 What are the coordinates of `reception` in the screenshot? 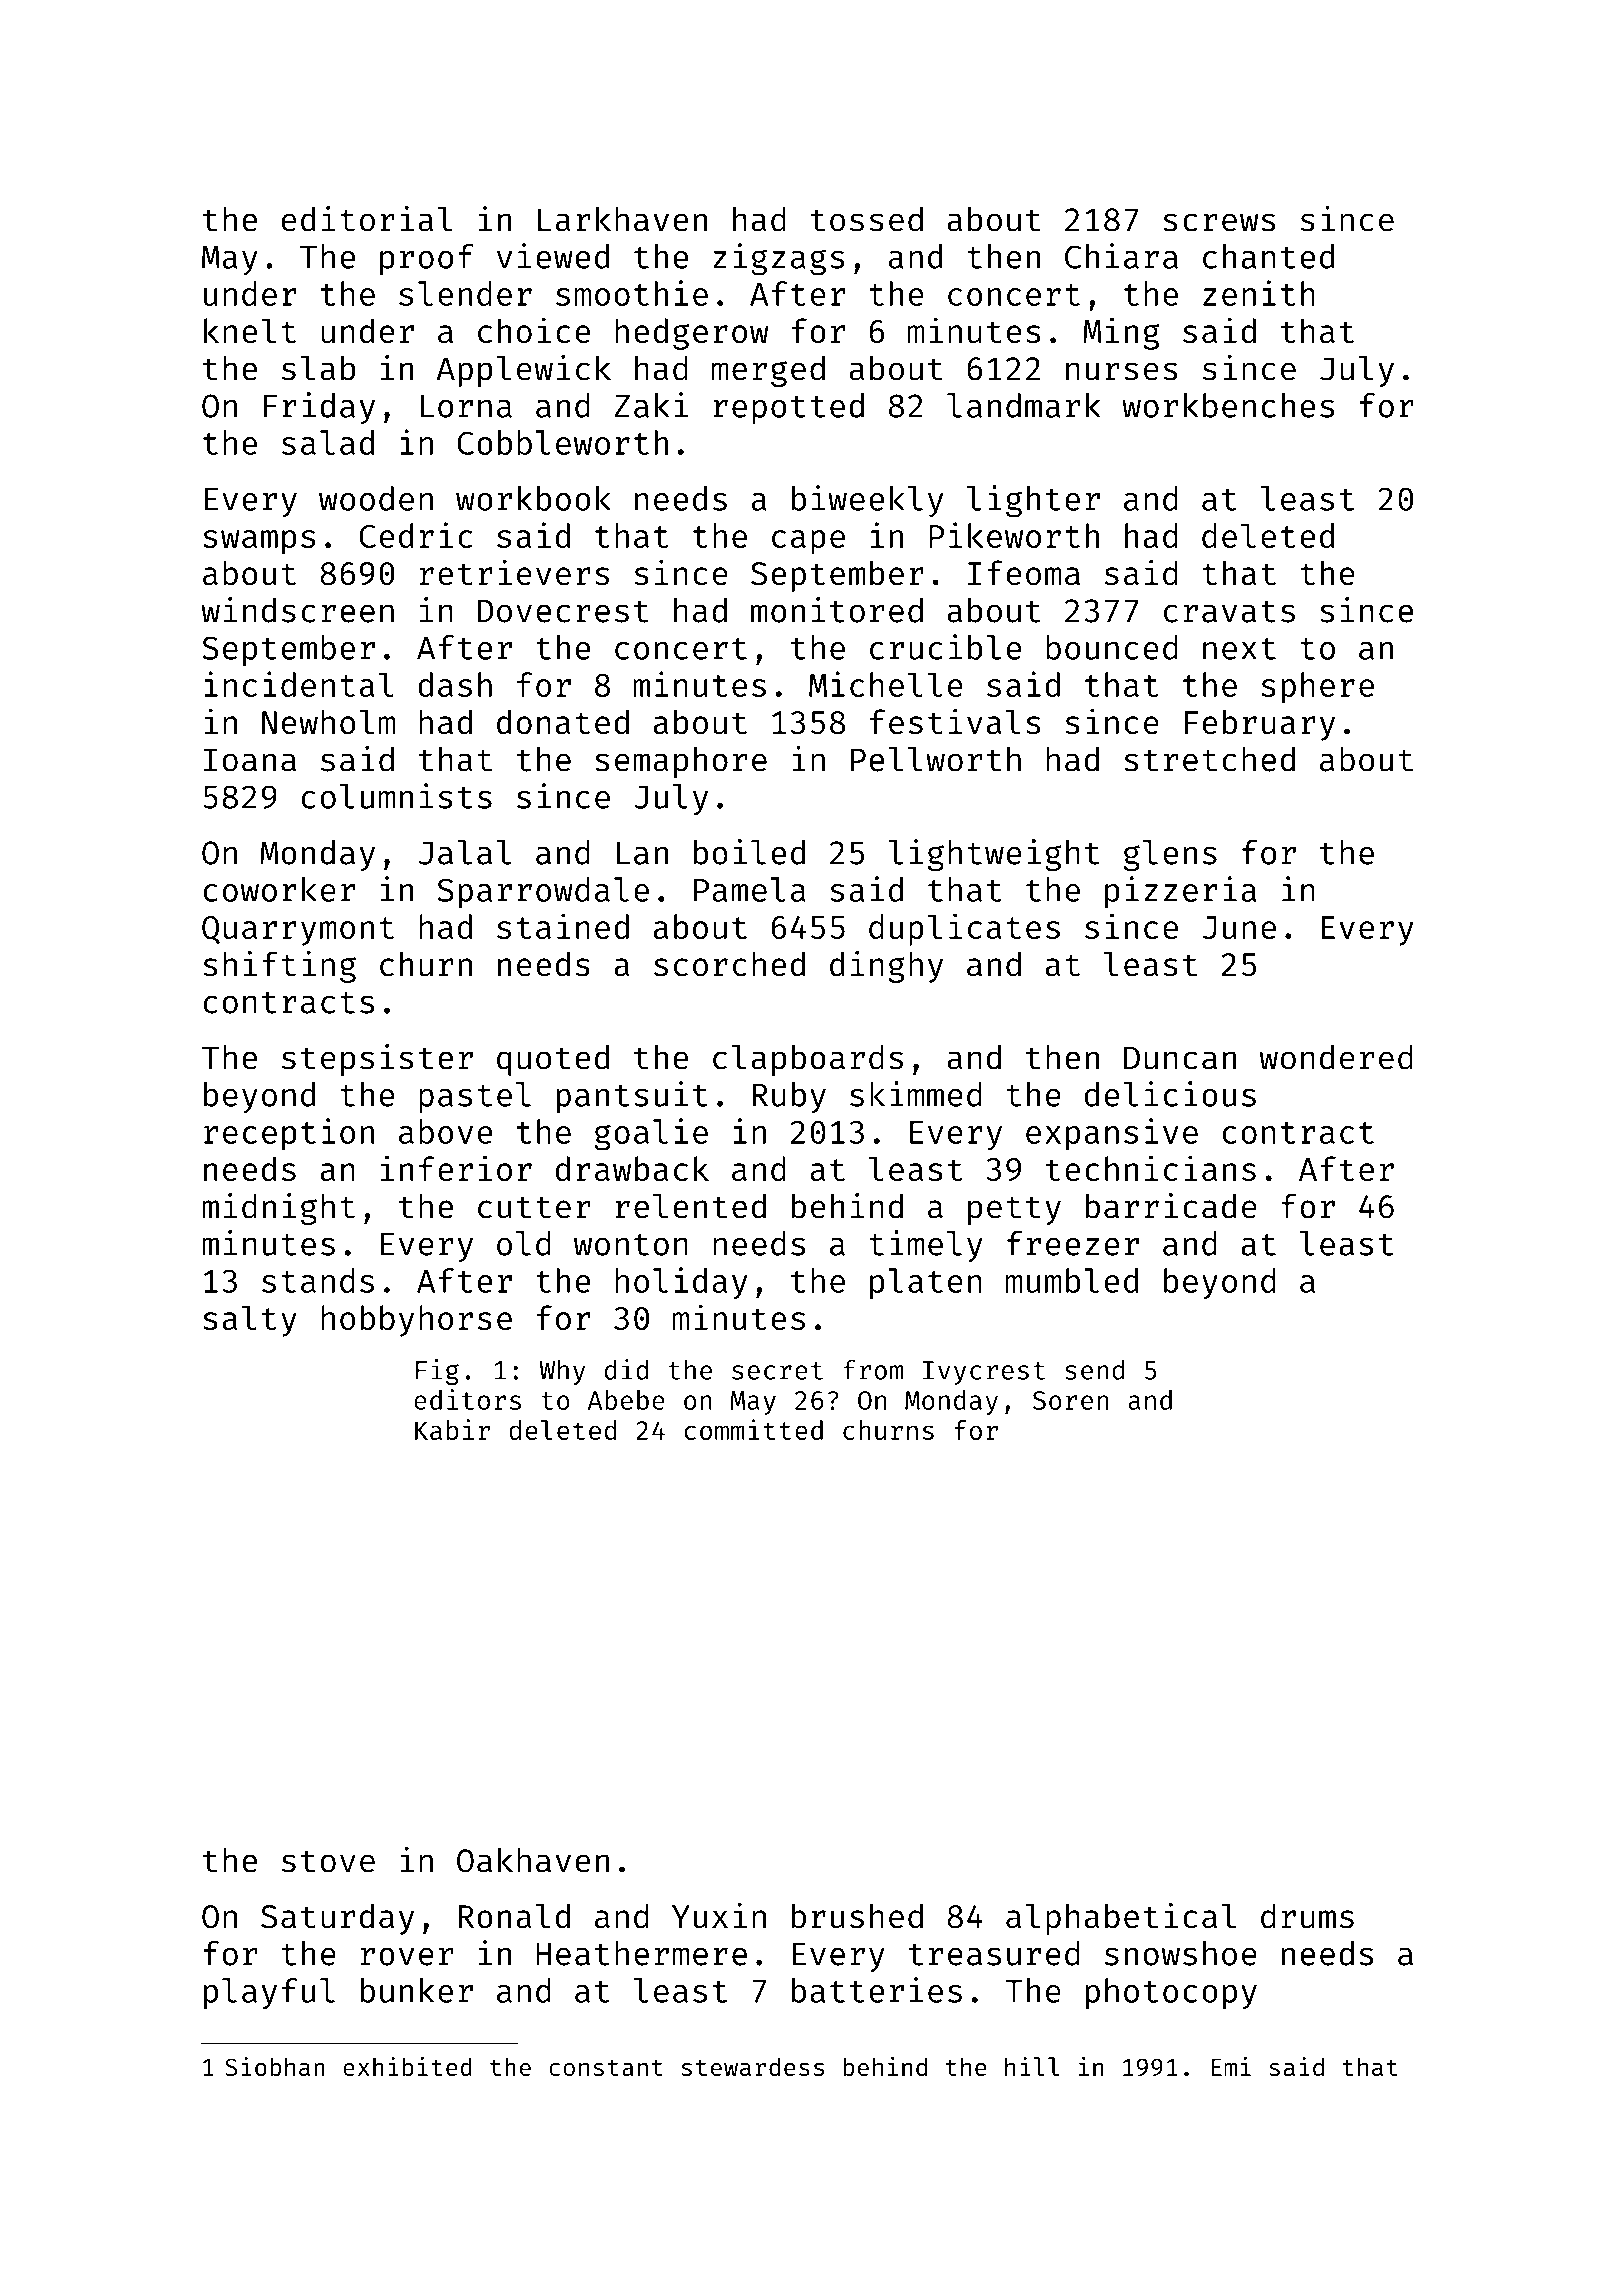 It's located at (289, 1134).
